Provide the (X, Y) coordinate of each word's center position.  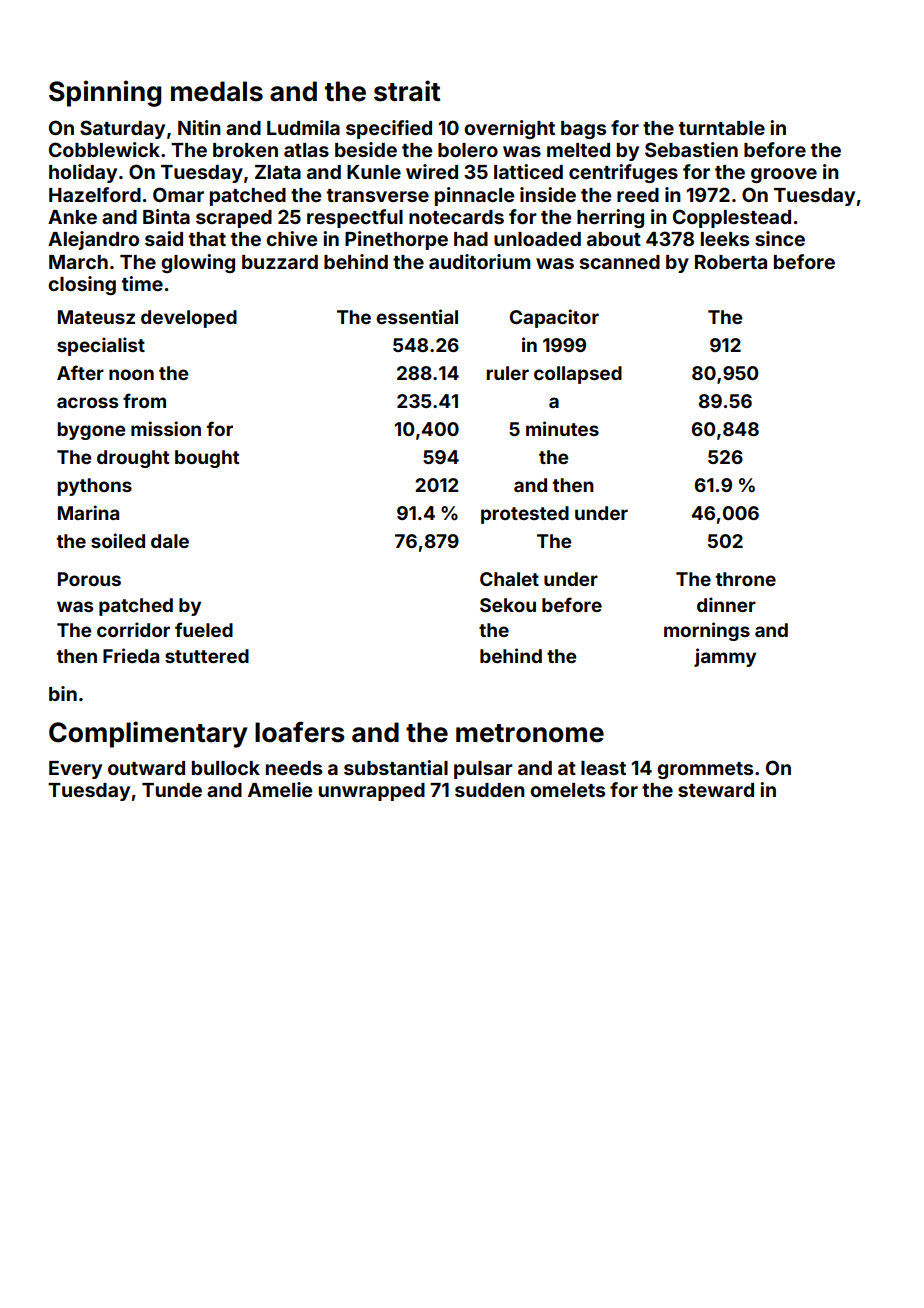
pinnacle (474, 196)
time (142, 283)
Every (75, 770)
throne (746, 579)
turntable (722, 128)
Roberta (731, 262)
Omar (178, 194)
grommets (705, 770)
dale (170, 541)
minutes (562, 428)
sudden (490, 790)
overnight (509, 129)
